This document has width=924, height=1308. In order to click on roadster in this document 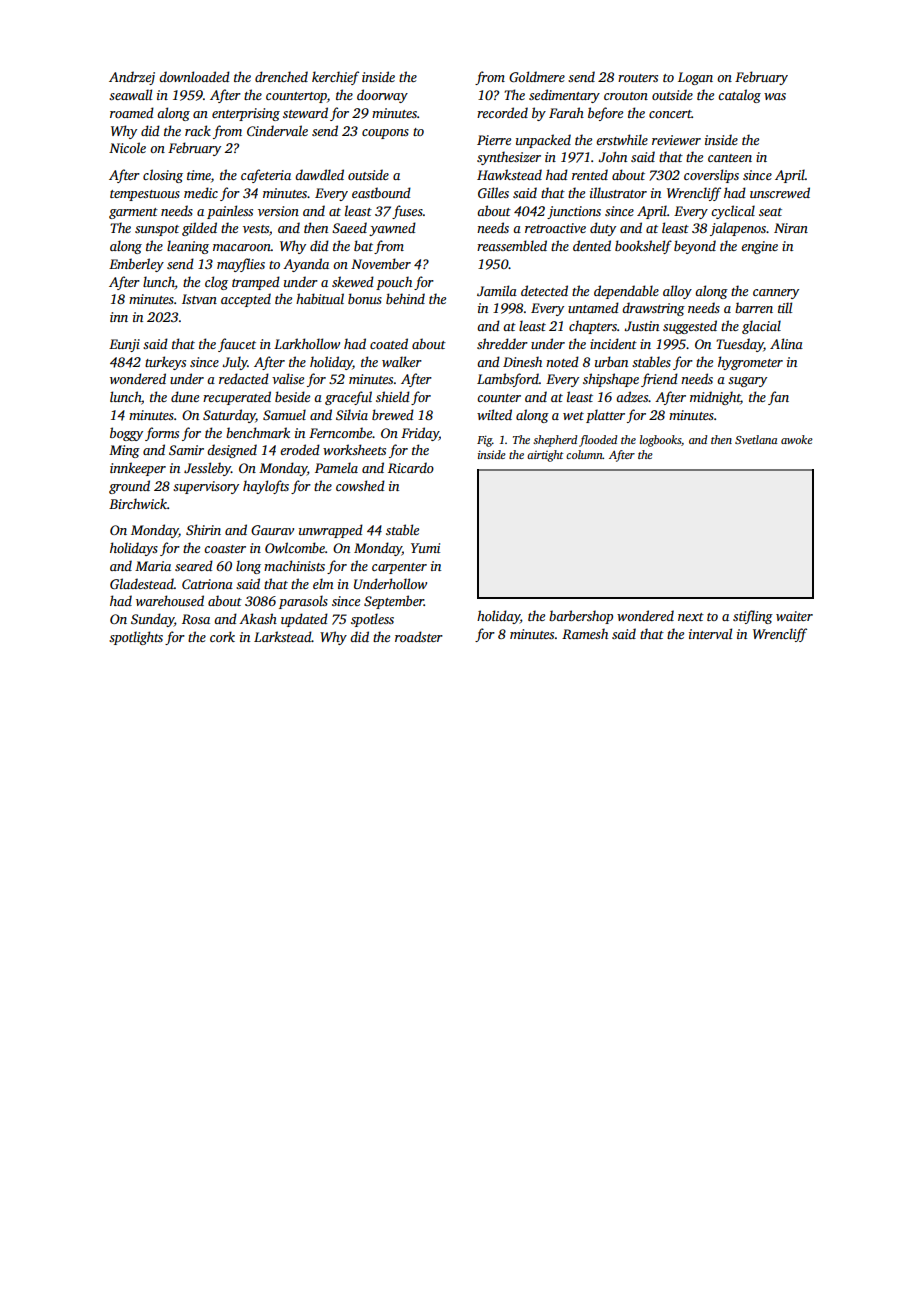, I will do `click(419, 636)`.
